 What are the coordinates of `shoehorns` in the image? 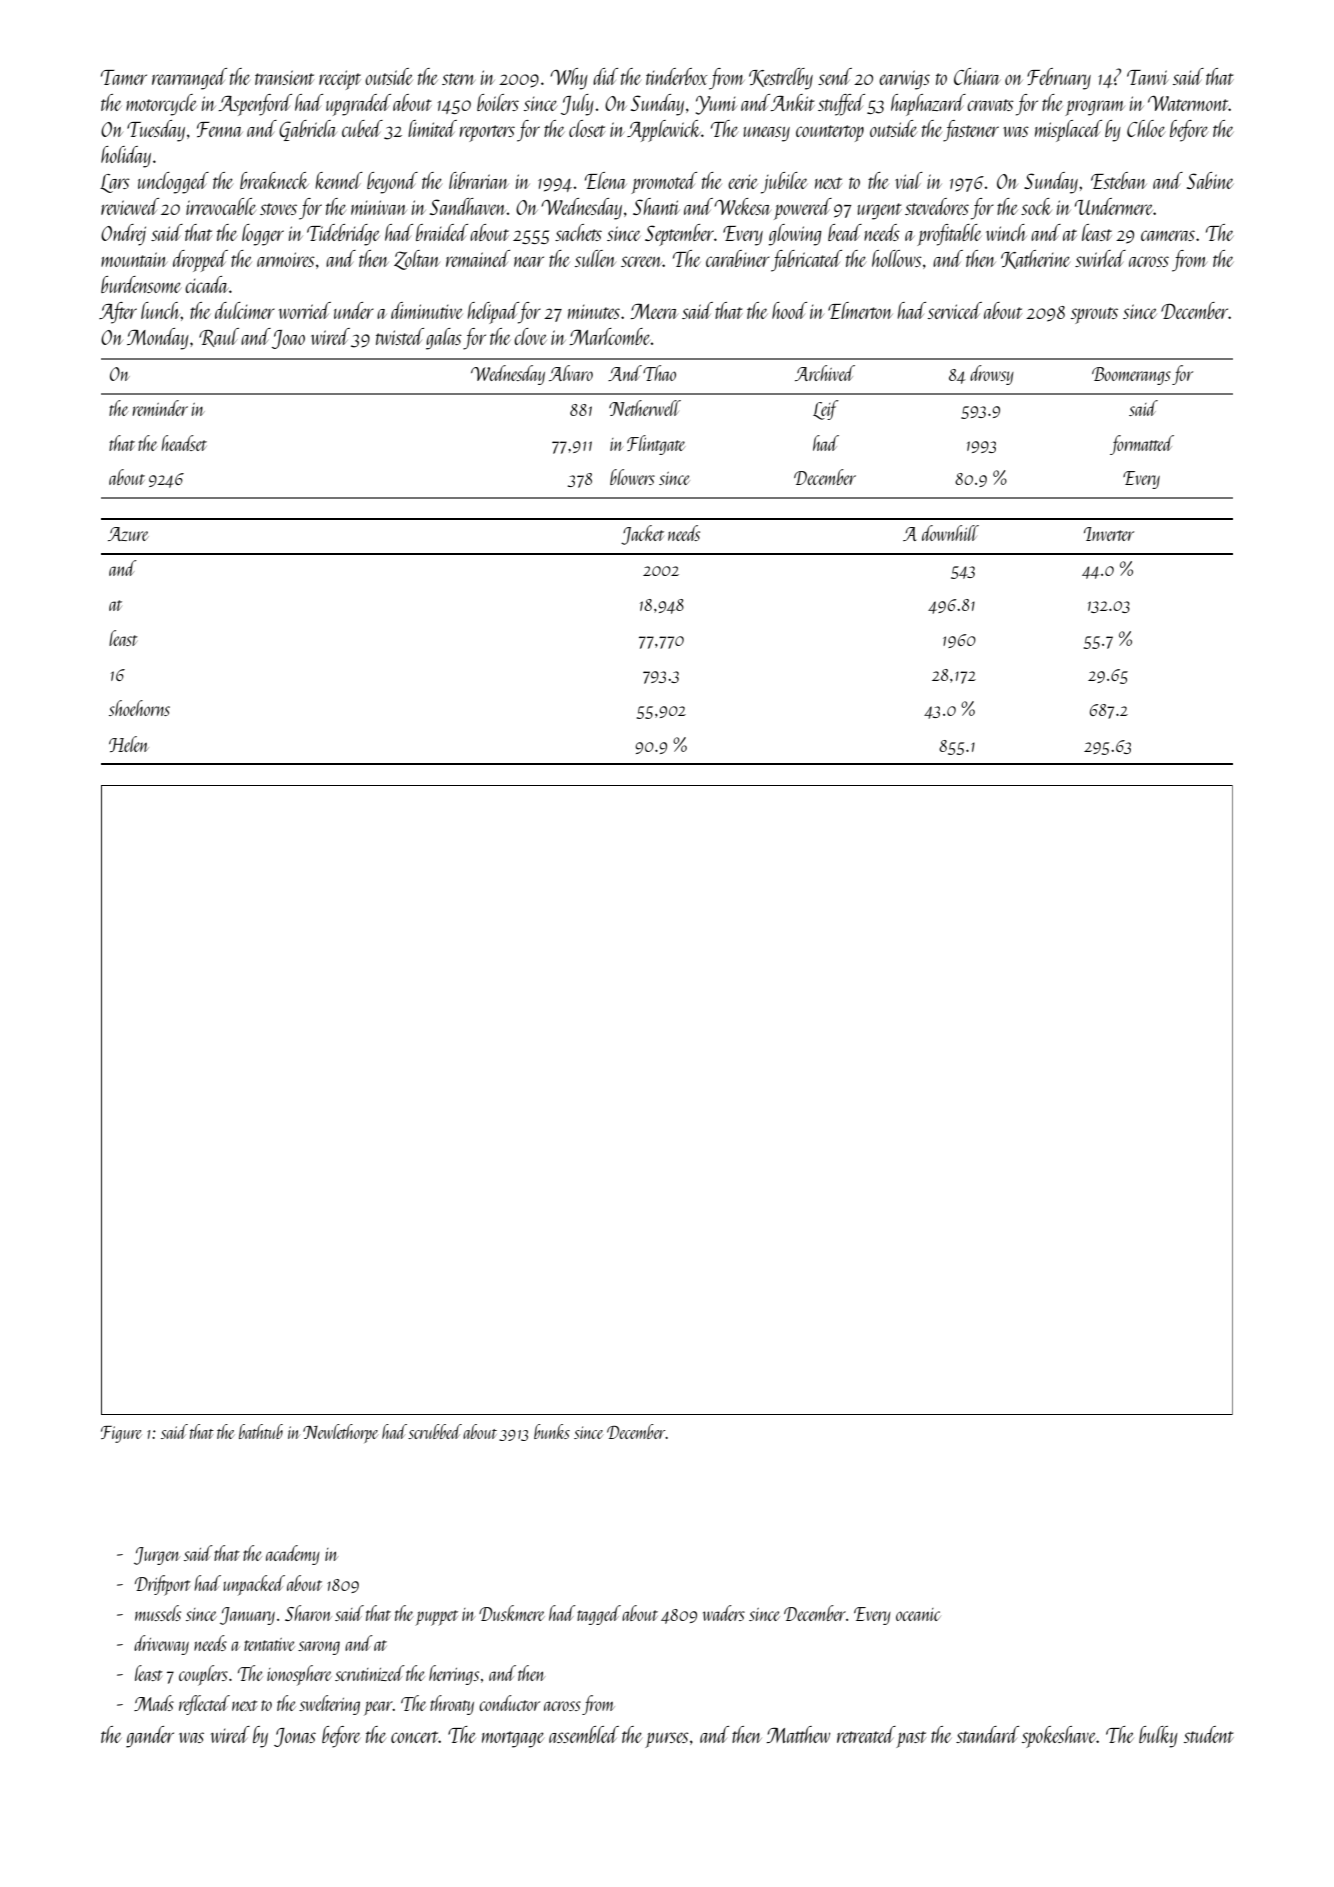 It's located at (139, 708).
